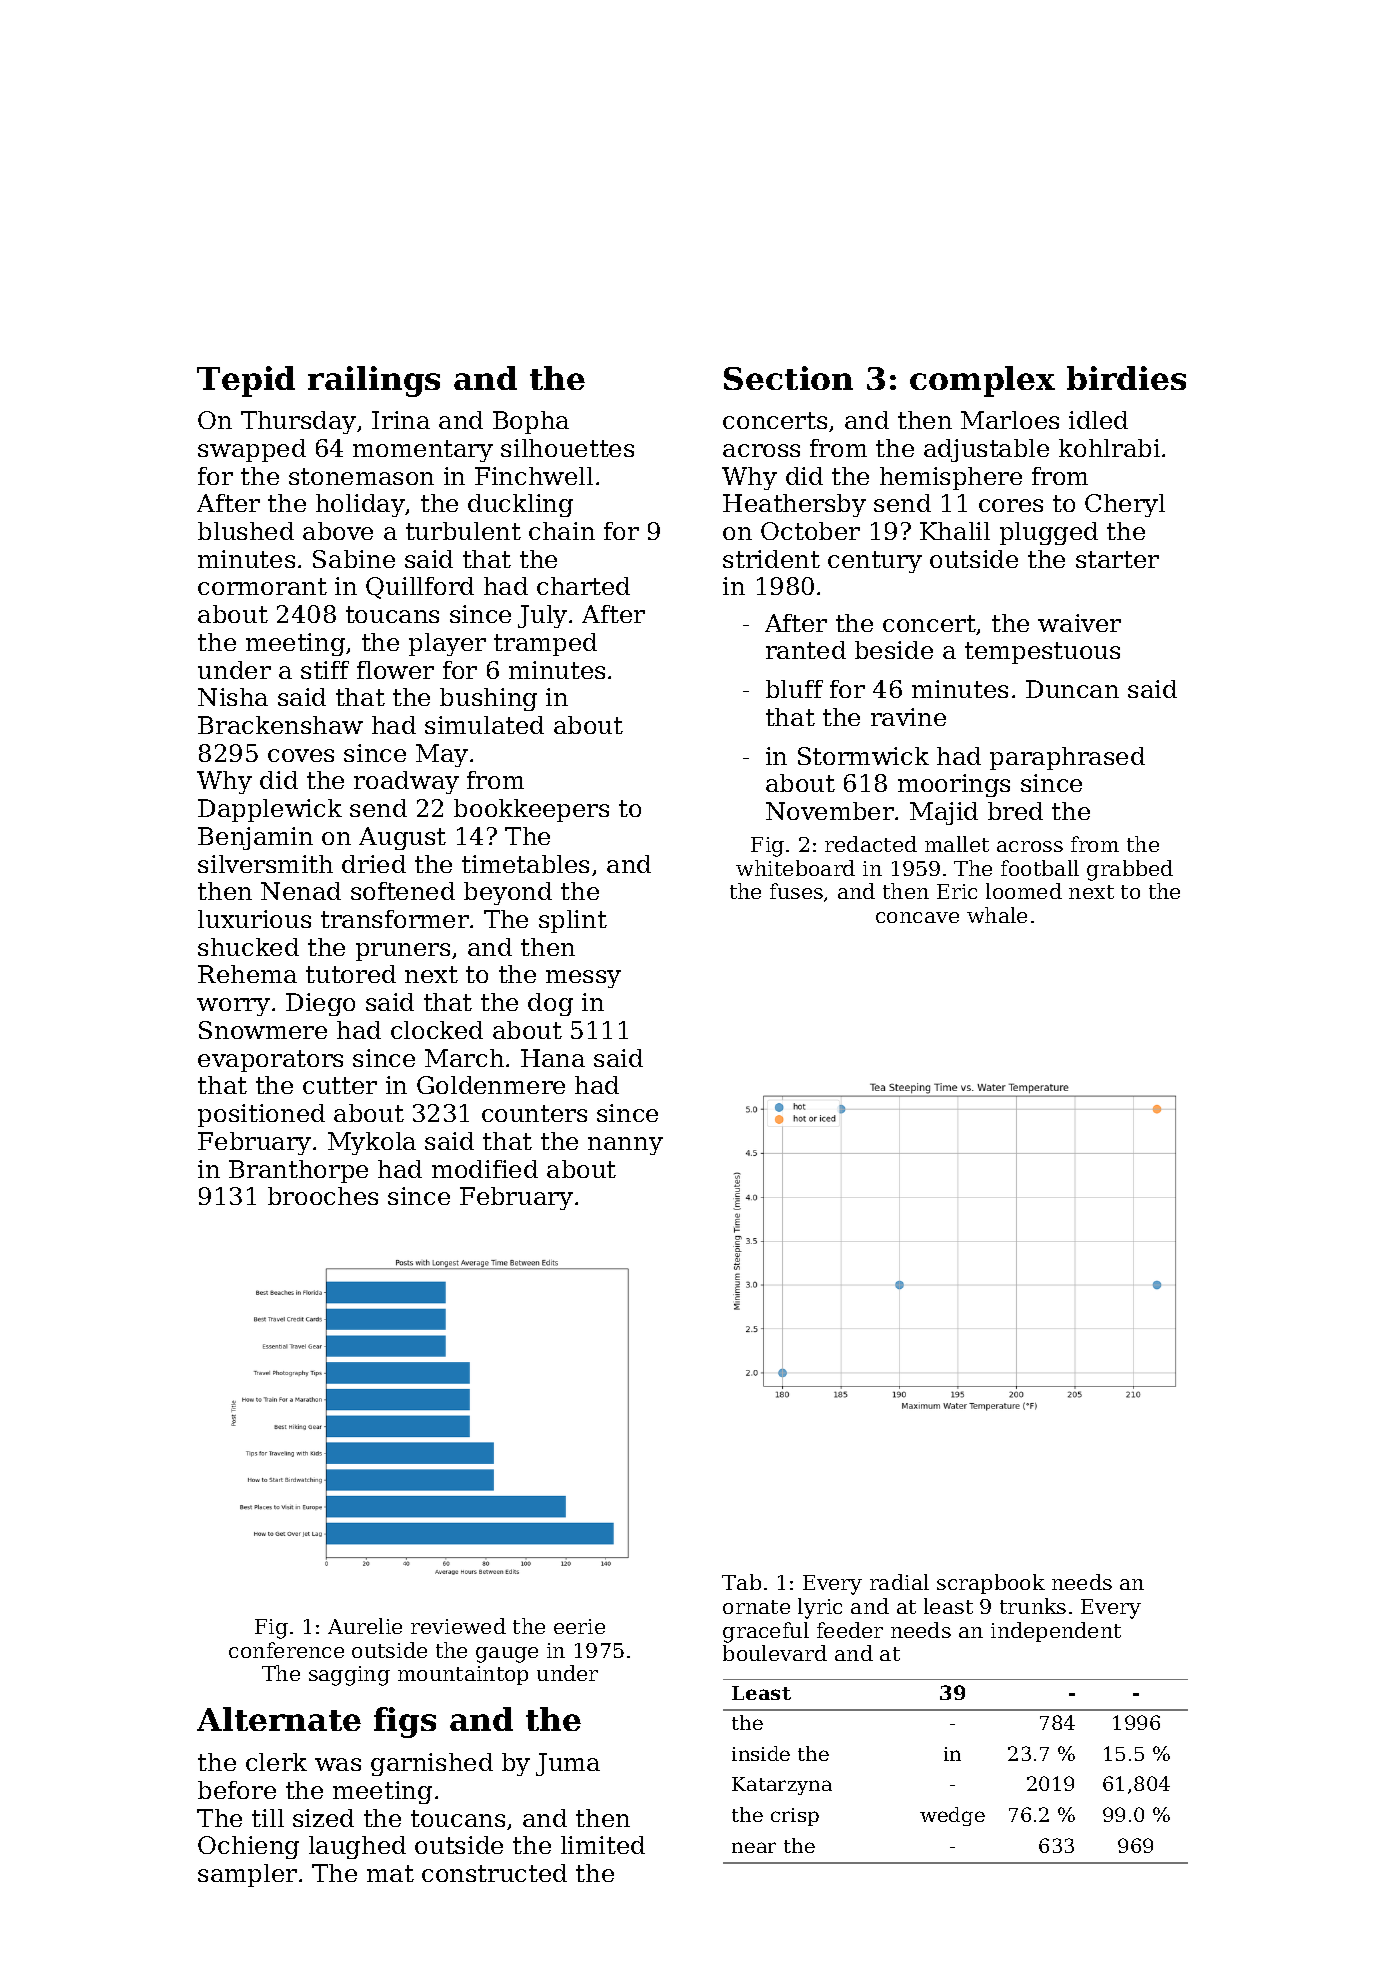  I want to click on luxurious, so click(254, 919).
